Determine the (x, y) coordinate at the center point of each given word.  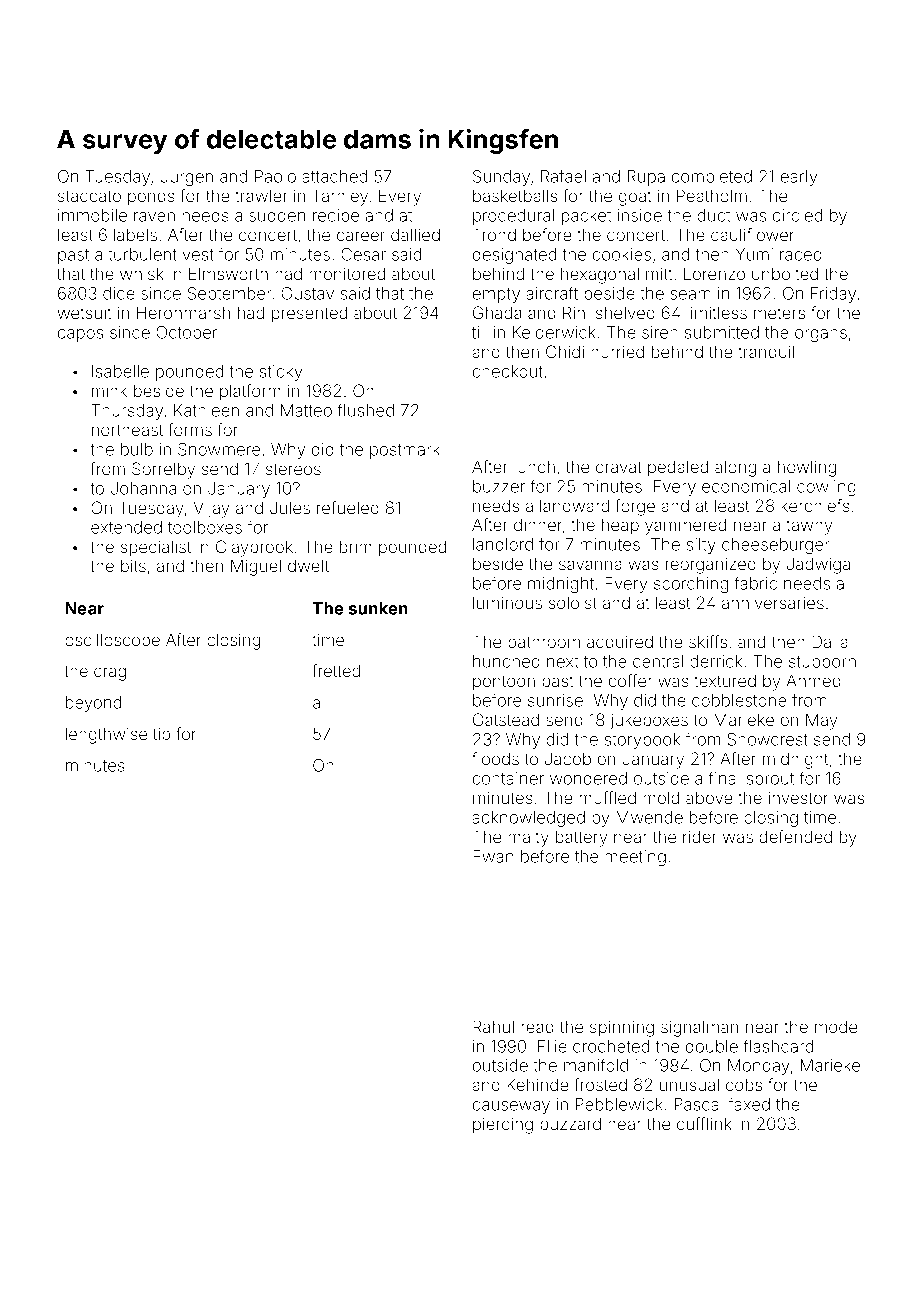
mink (109, 390)
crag (110, 674)
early (799, 178)
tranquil (766, 353)
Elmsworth (228, 273)
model (838, 1026)
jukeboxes (649, 721)
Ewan (493, 856)
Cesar (363, 254)
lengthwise (106, 736)
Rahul (493, 1026)
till (479, 332)
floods (495, 758)
